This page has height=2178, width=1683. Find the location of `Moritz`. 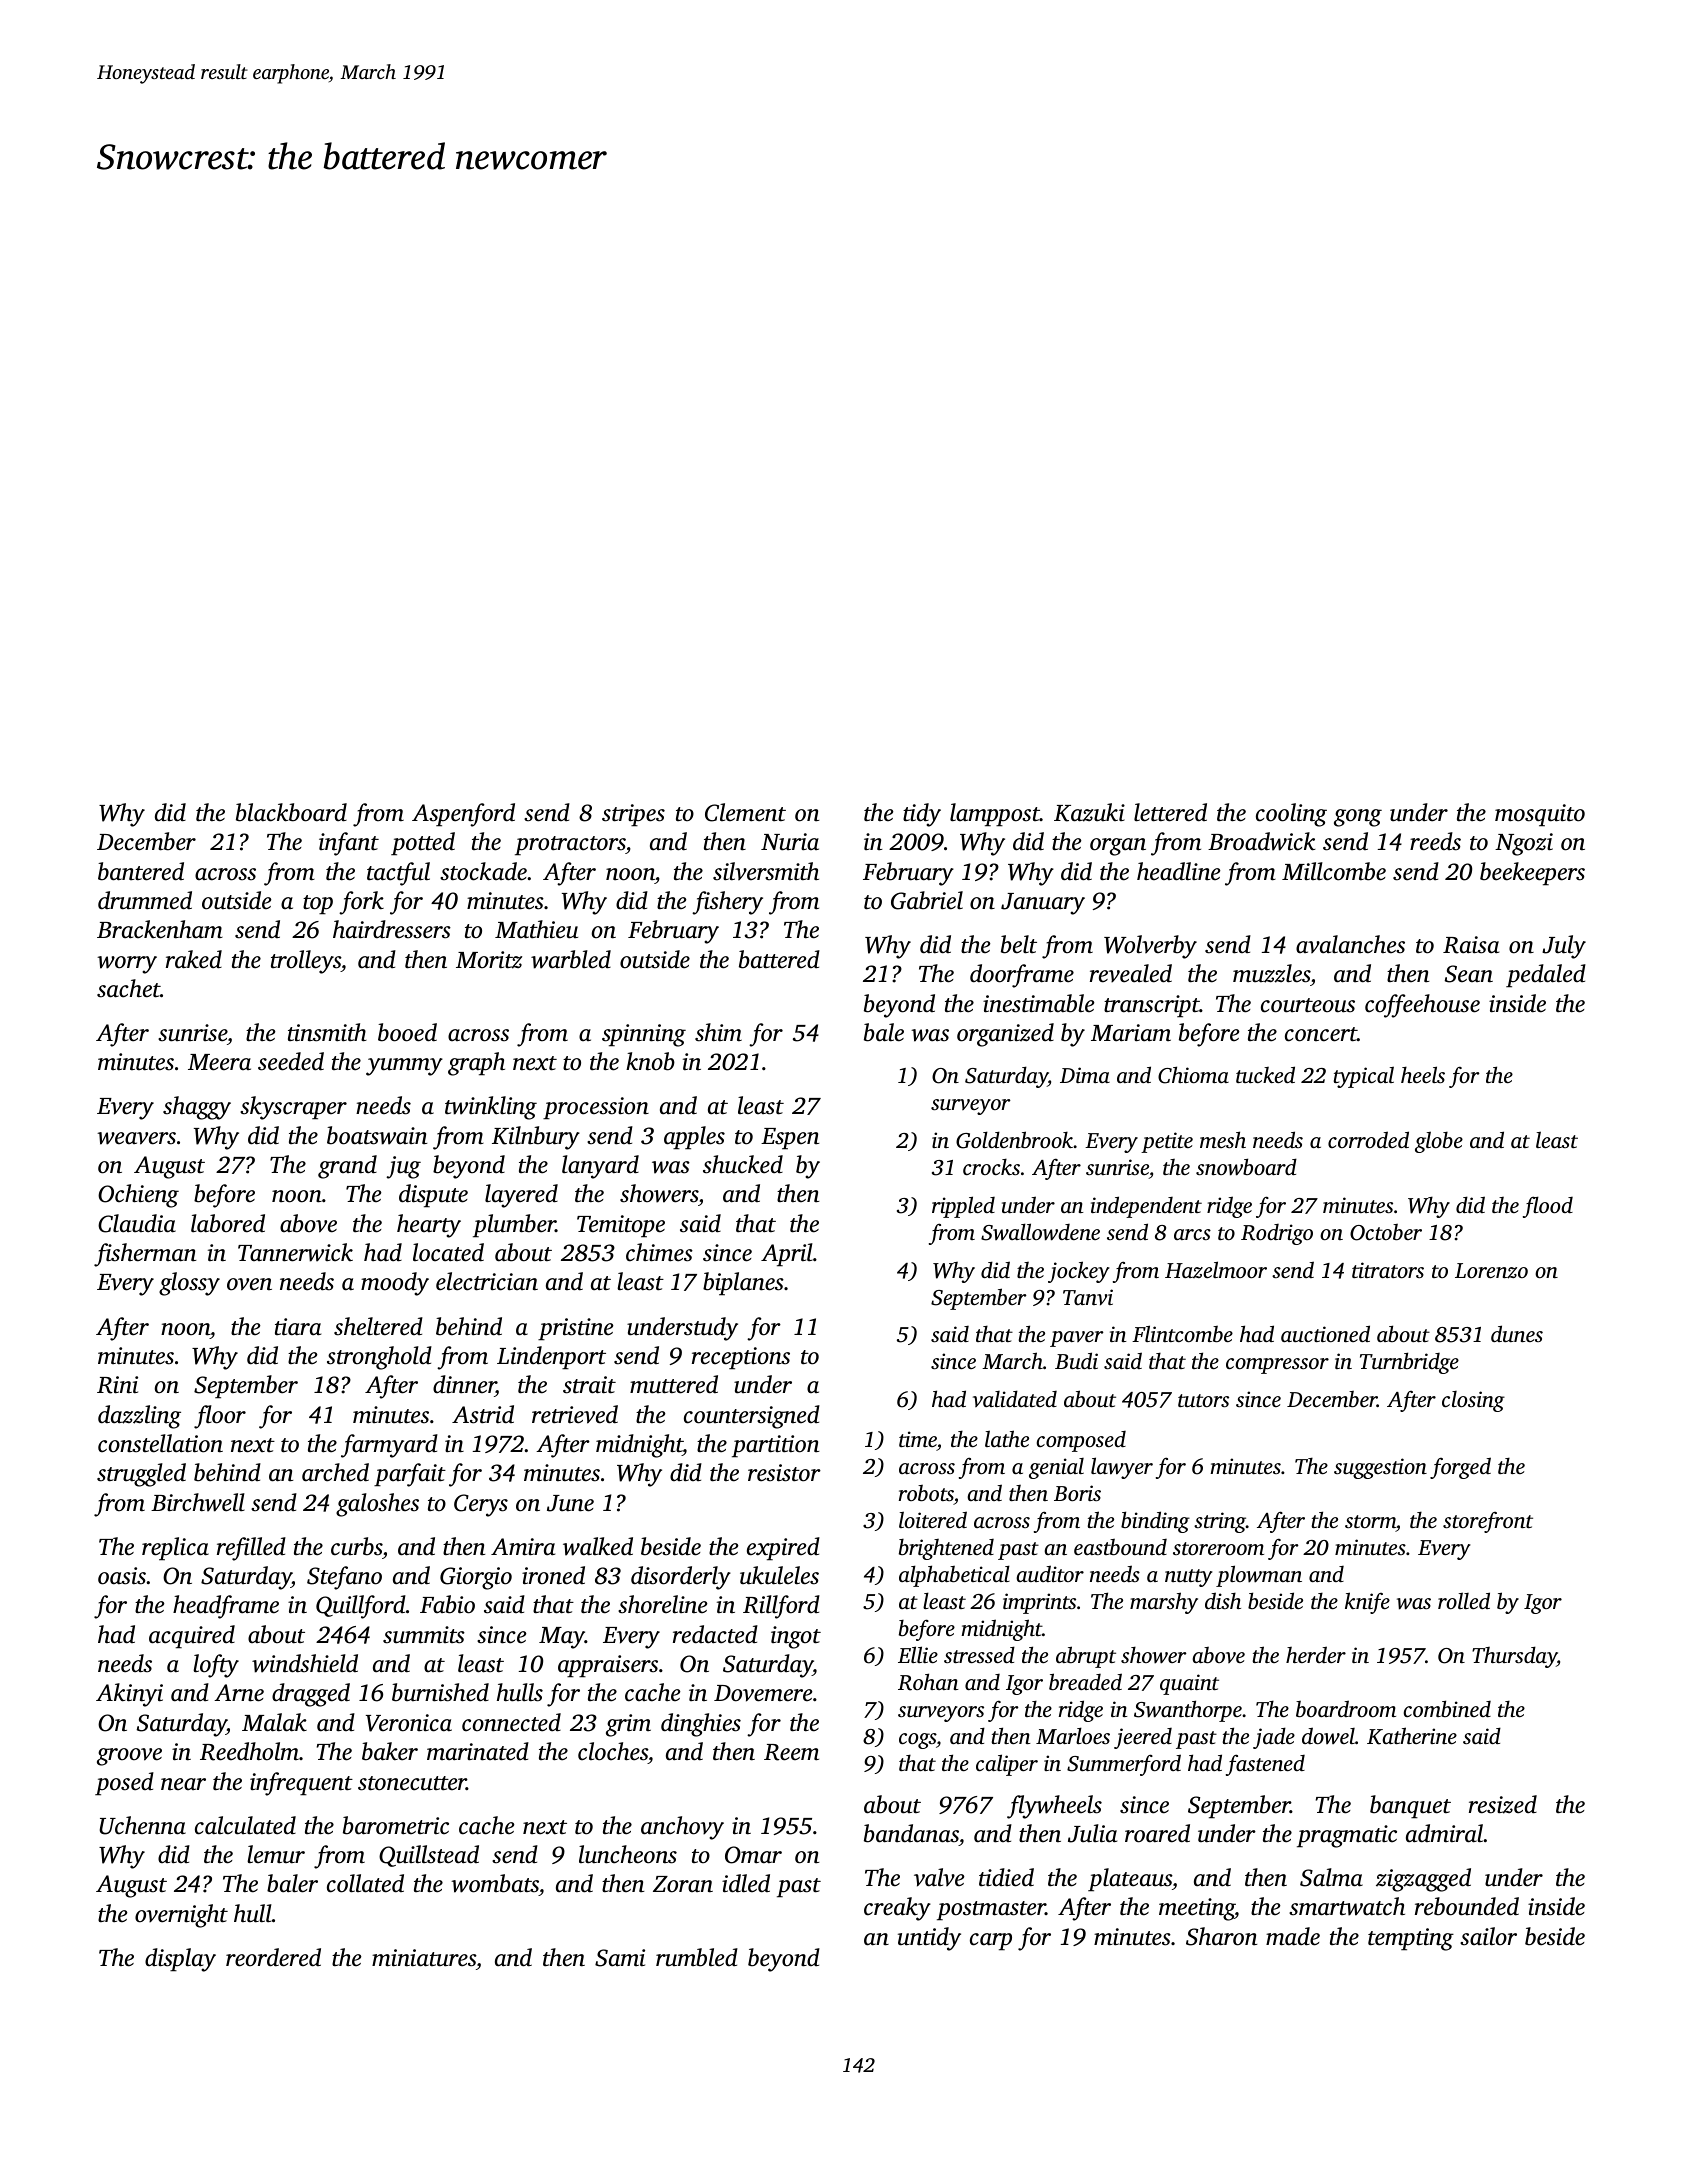

Moritz is located at coordinates (489, 960).
